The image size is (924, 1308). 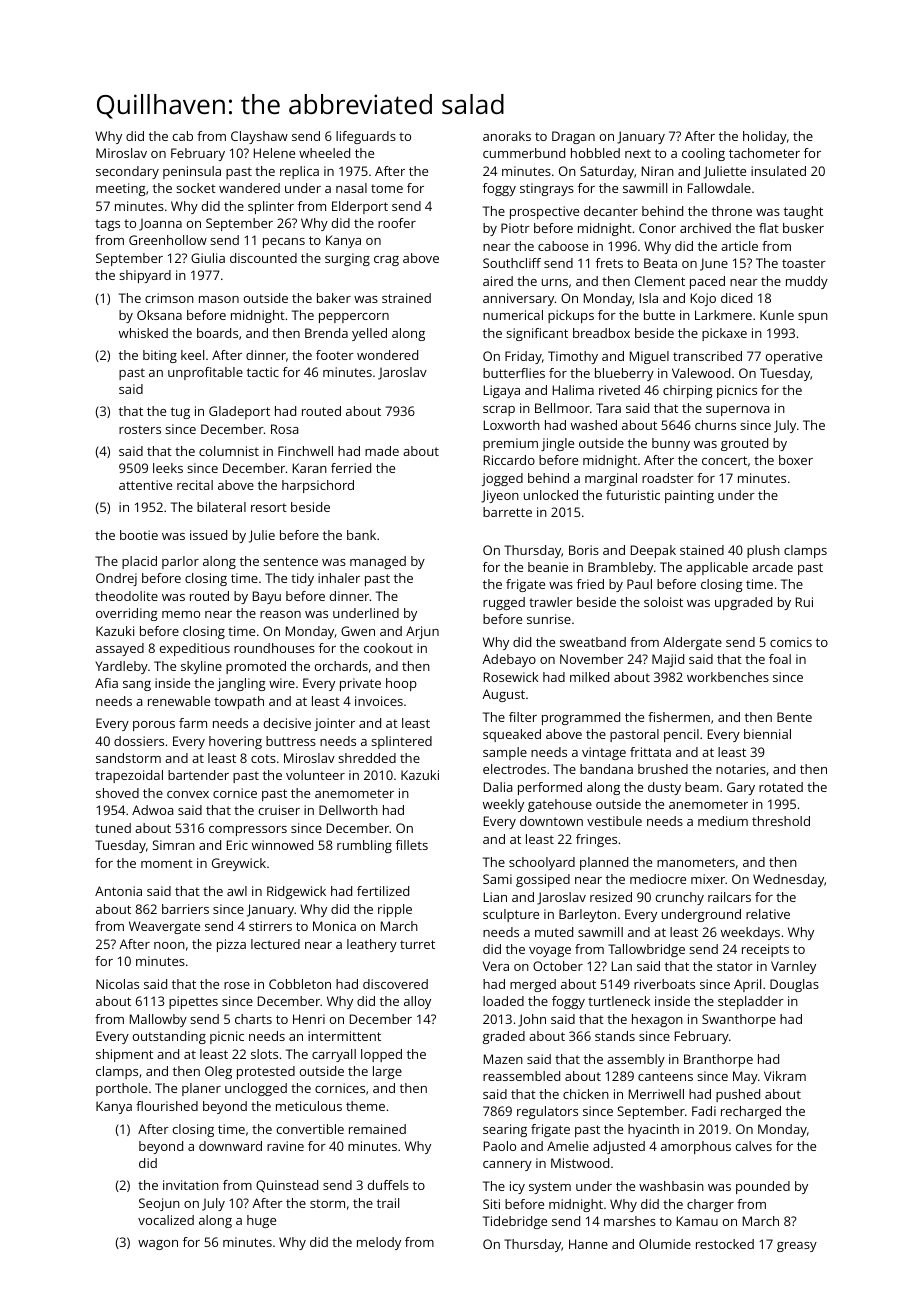 I want to click on holiday, so click(x=765, y=137).
